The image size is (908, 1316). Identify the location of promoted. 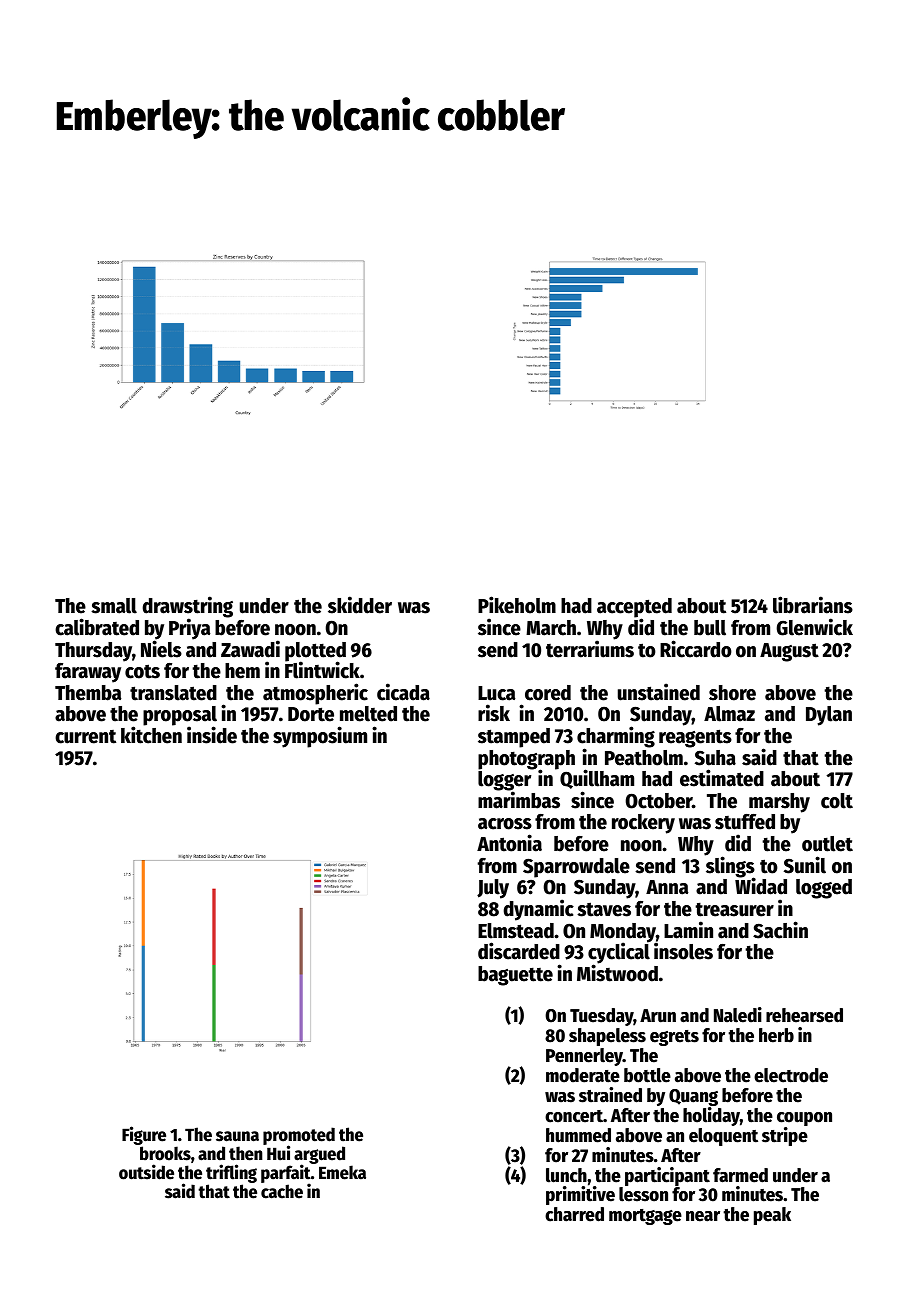
(299, 1136).
